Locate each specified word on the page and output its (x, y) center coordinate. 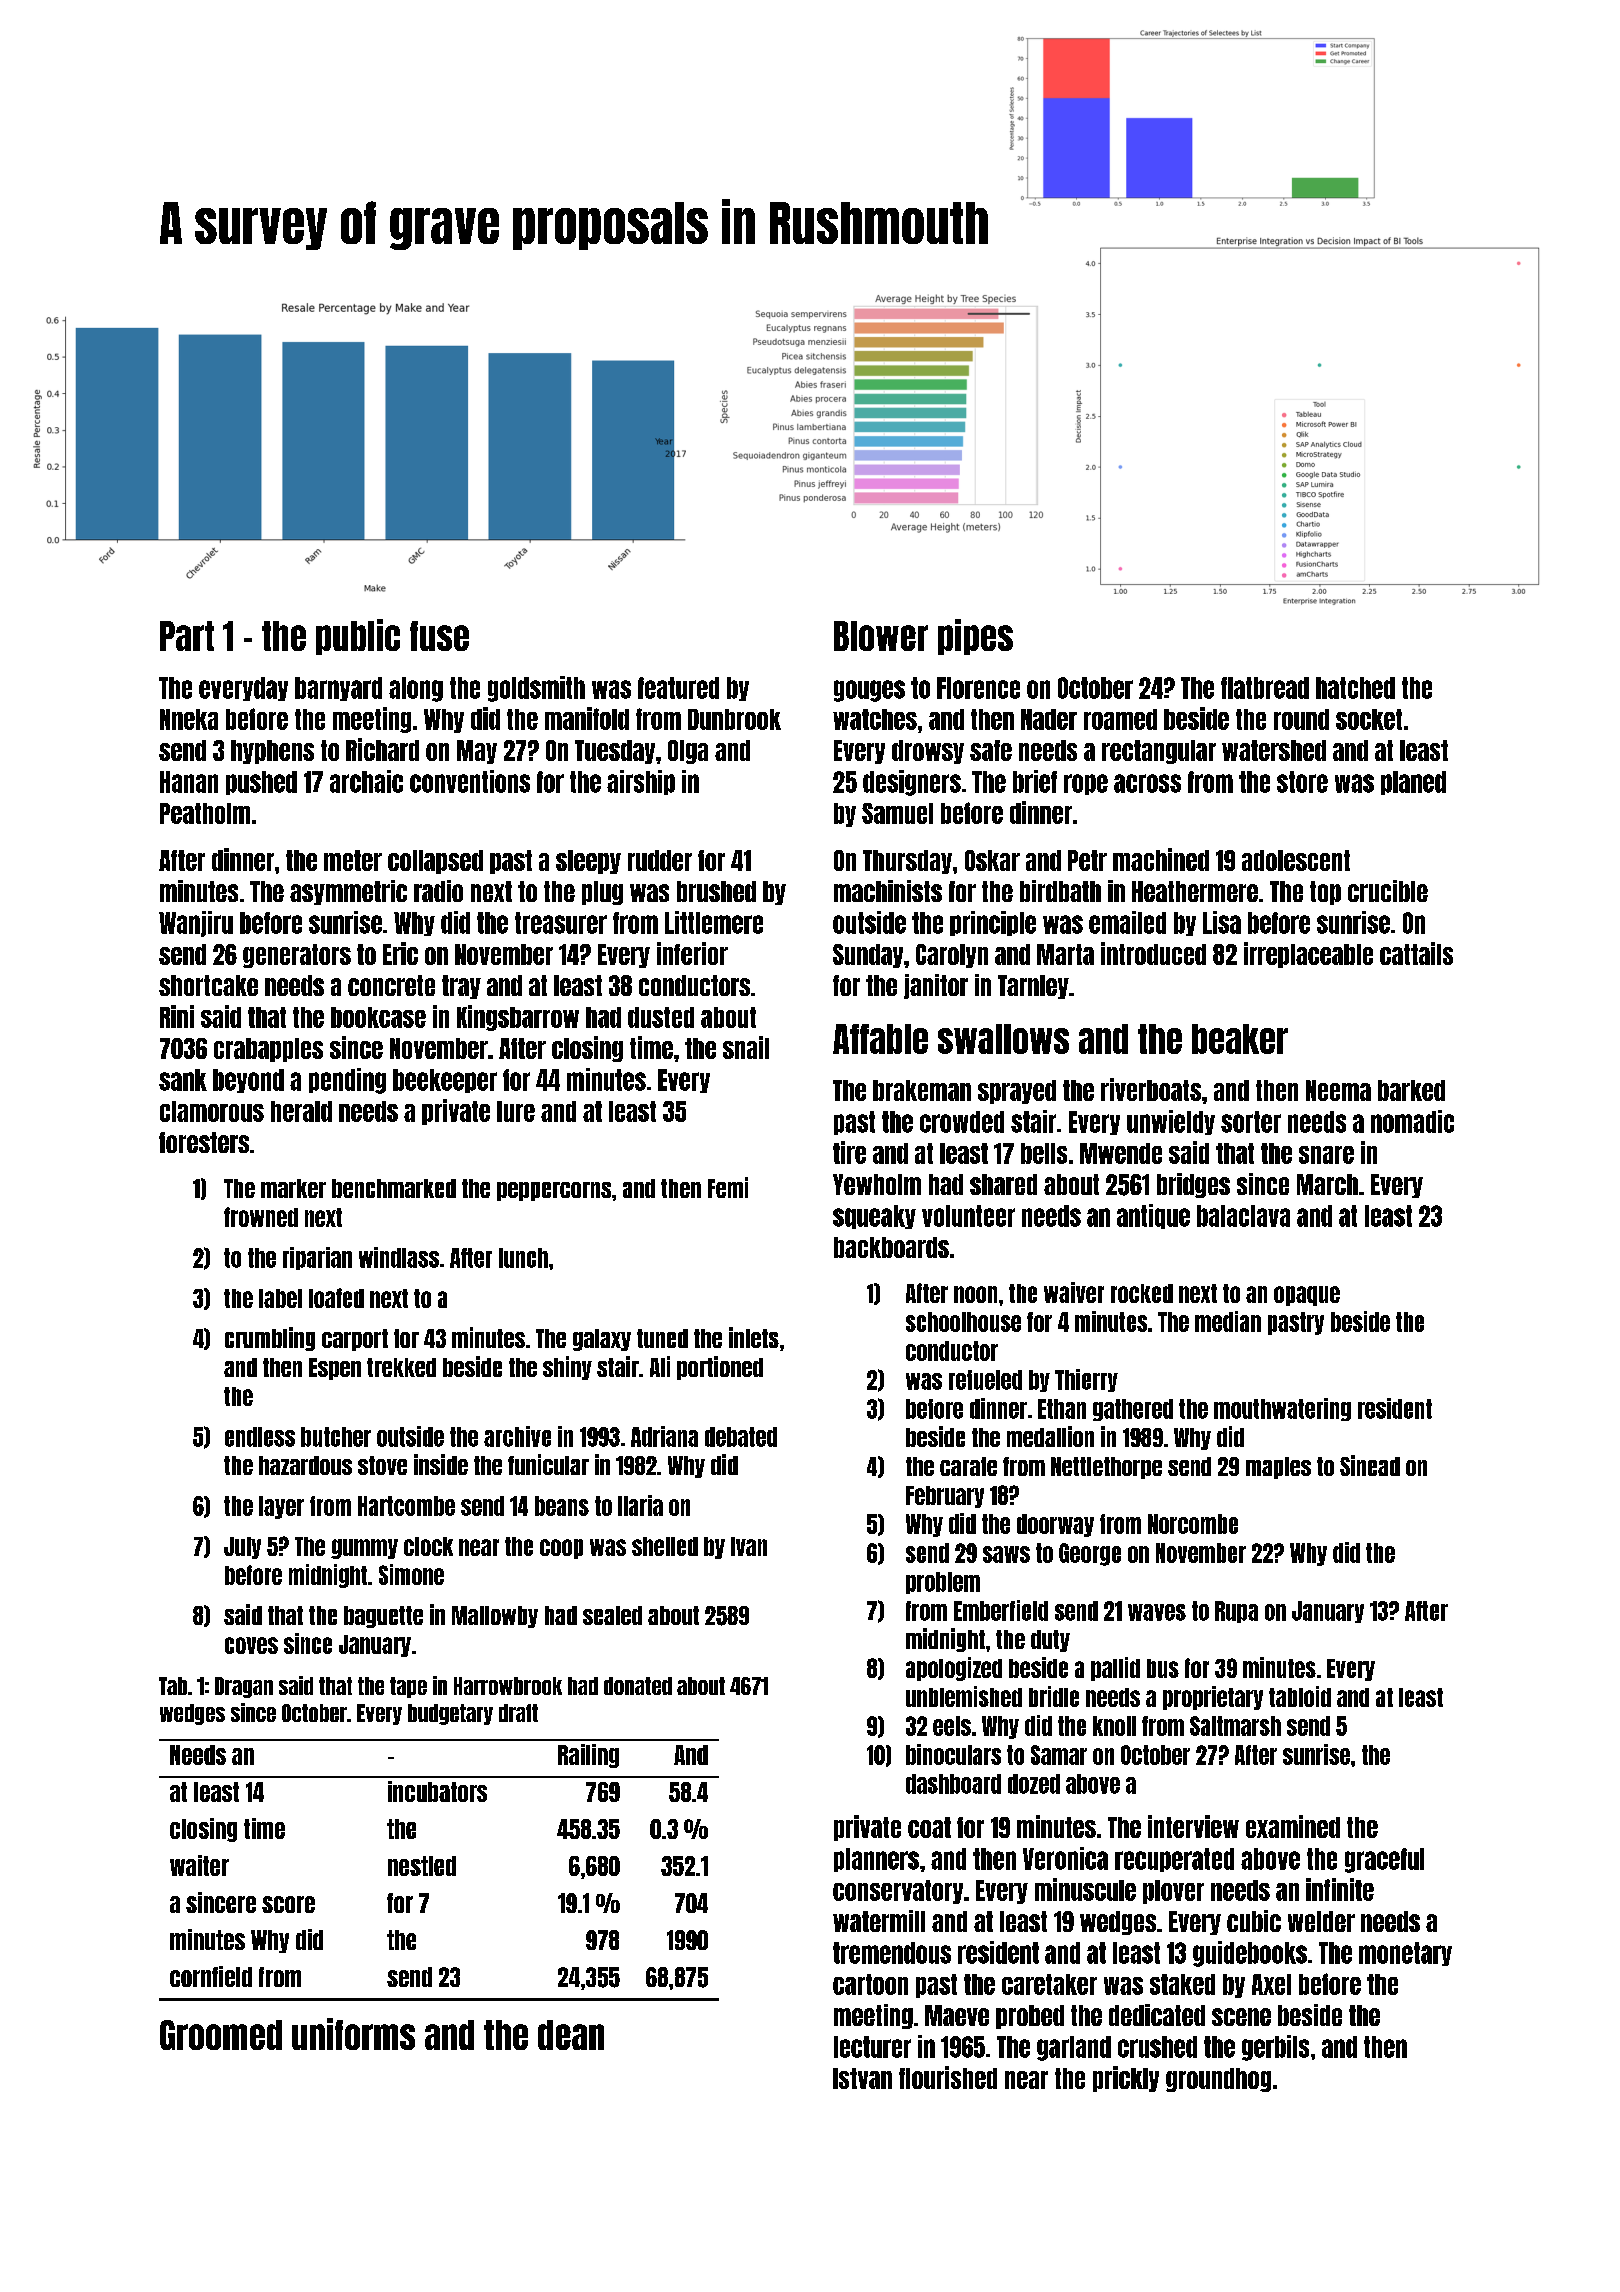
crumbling (270, 1339)
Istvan (862, 2078)
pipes (975, 637)
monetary (1405, 1954)
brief (1035, 781)
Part (187, 636)
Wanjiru (196, 924)
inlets (754, 1337)
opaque (1307, 1296)
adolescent (1296, 860)
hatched (1355, 688)
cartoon (870, 1984)
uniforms (353, 2034)
